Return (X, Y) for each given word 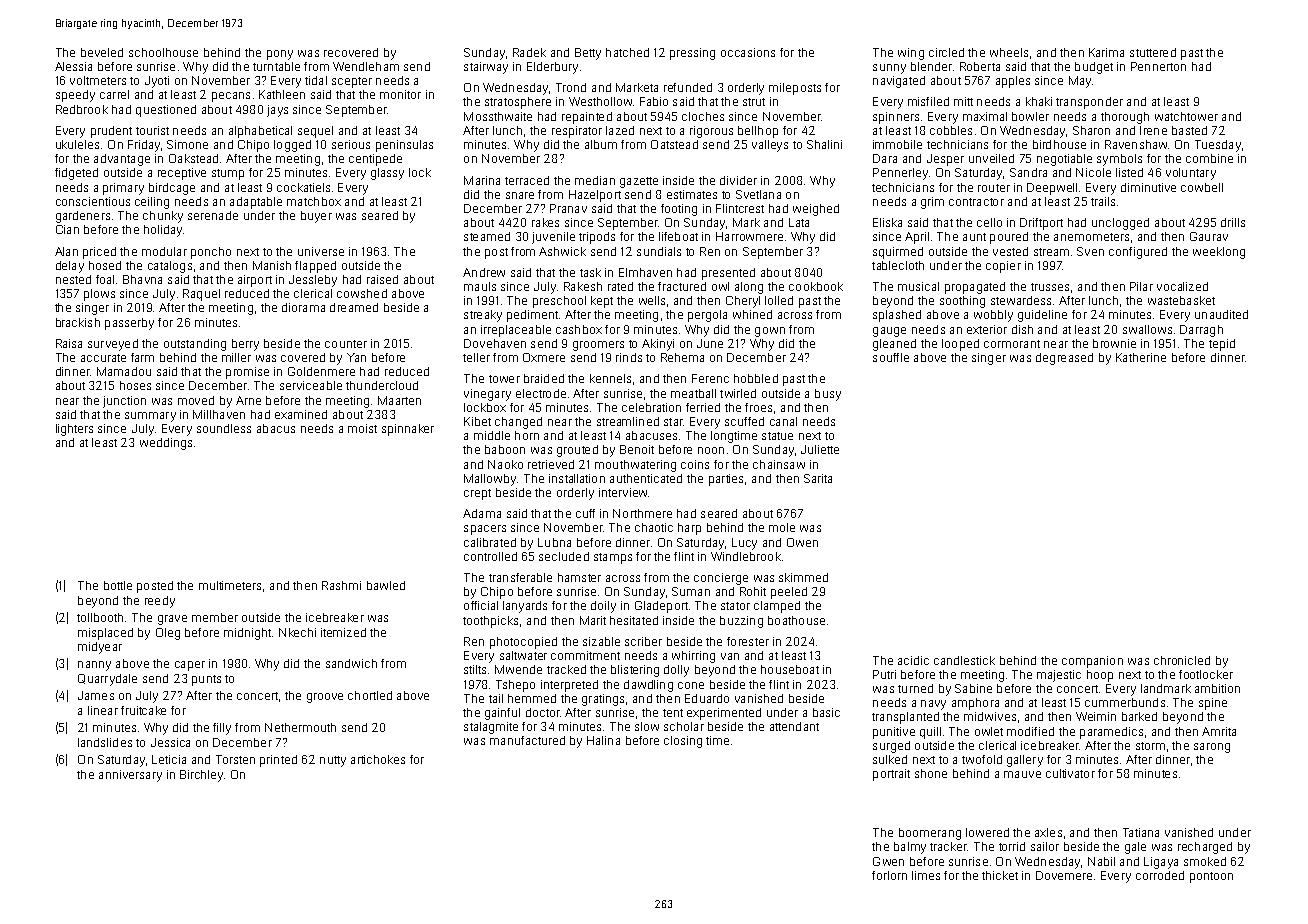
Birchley (201, 776)
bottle (118, 585)
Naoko (505, 464)
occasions (748, 52)
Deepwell (1052, 189)
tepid (1222, 345)
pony (280, 55)
